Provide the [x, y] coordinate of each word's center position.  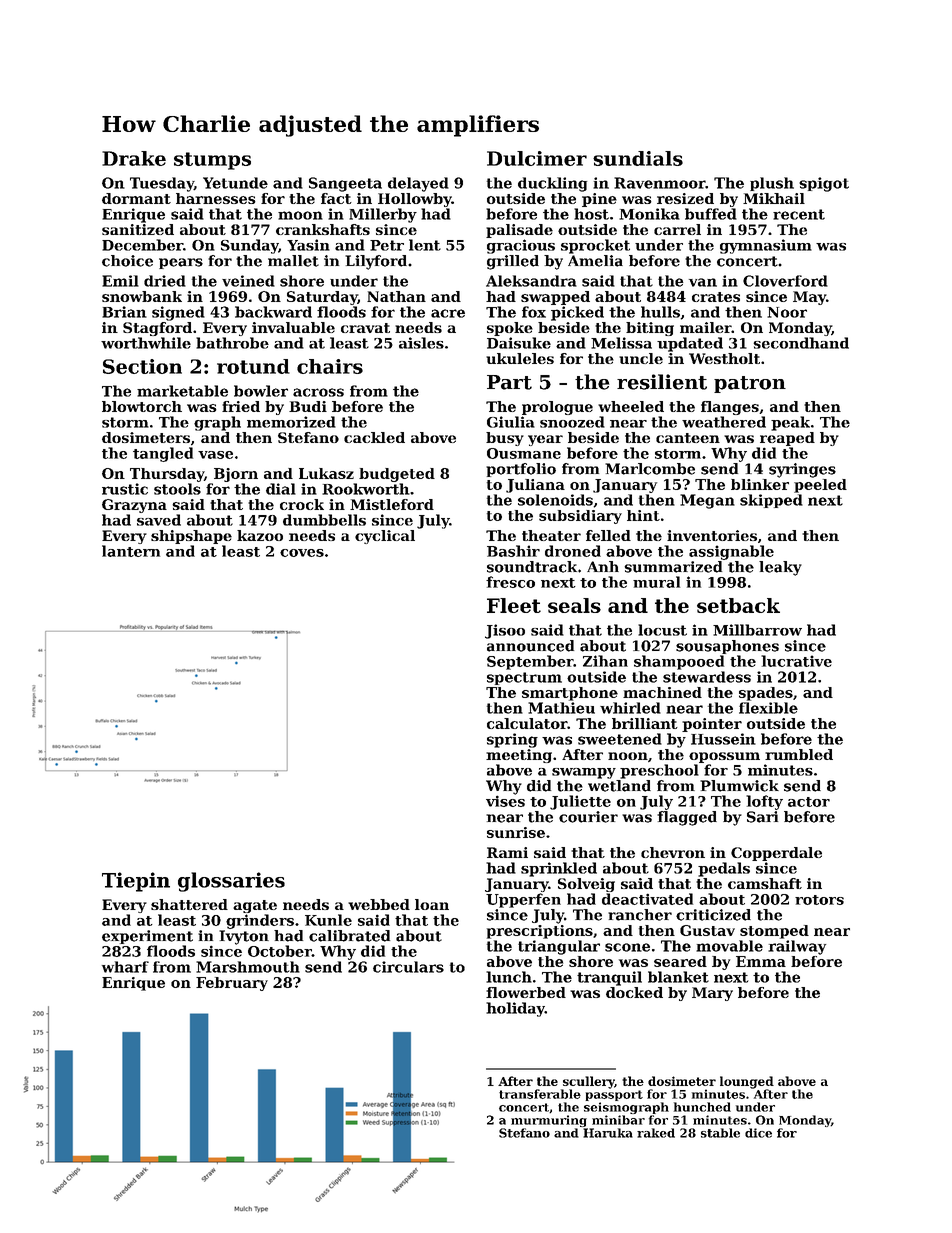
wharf [125, 967]
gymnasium [766, 246]
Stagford [157, 329]
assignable [731, 552]
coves [302, 553]
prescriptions [540, 932]
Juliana [535, 486]
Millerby [383, 215]
